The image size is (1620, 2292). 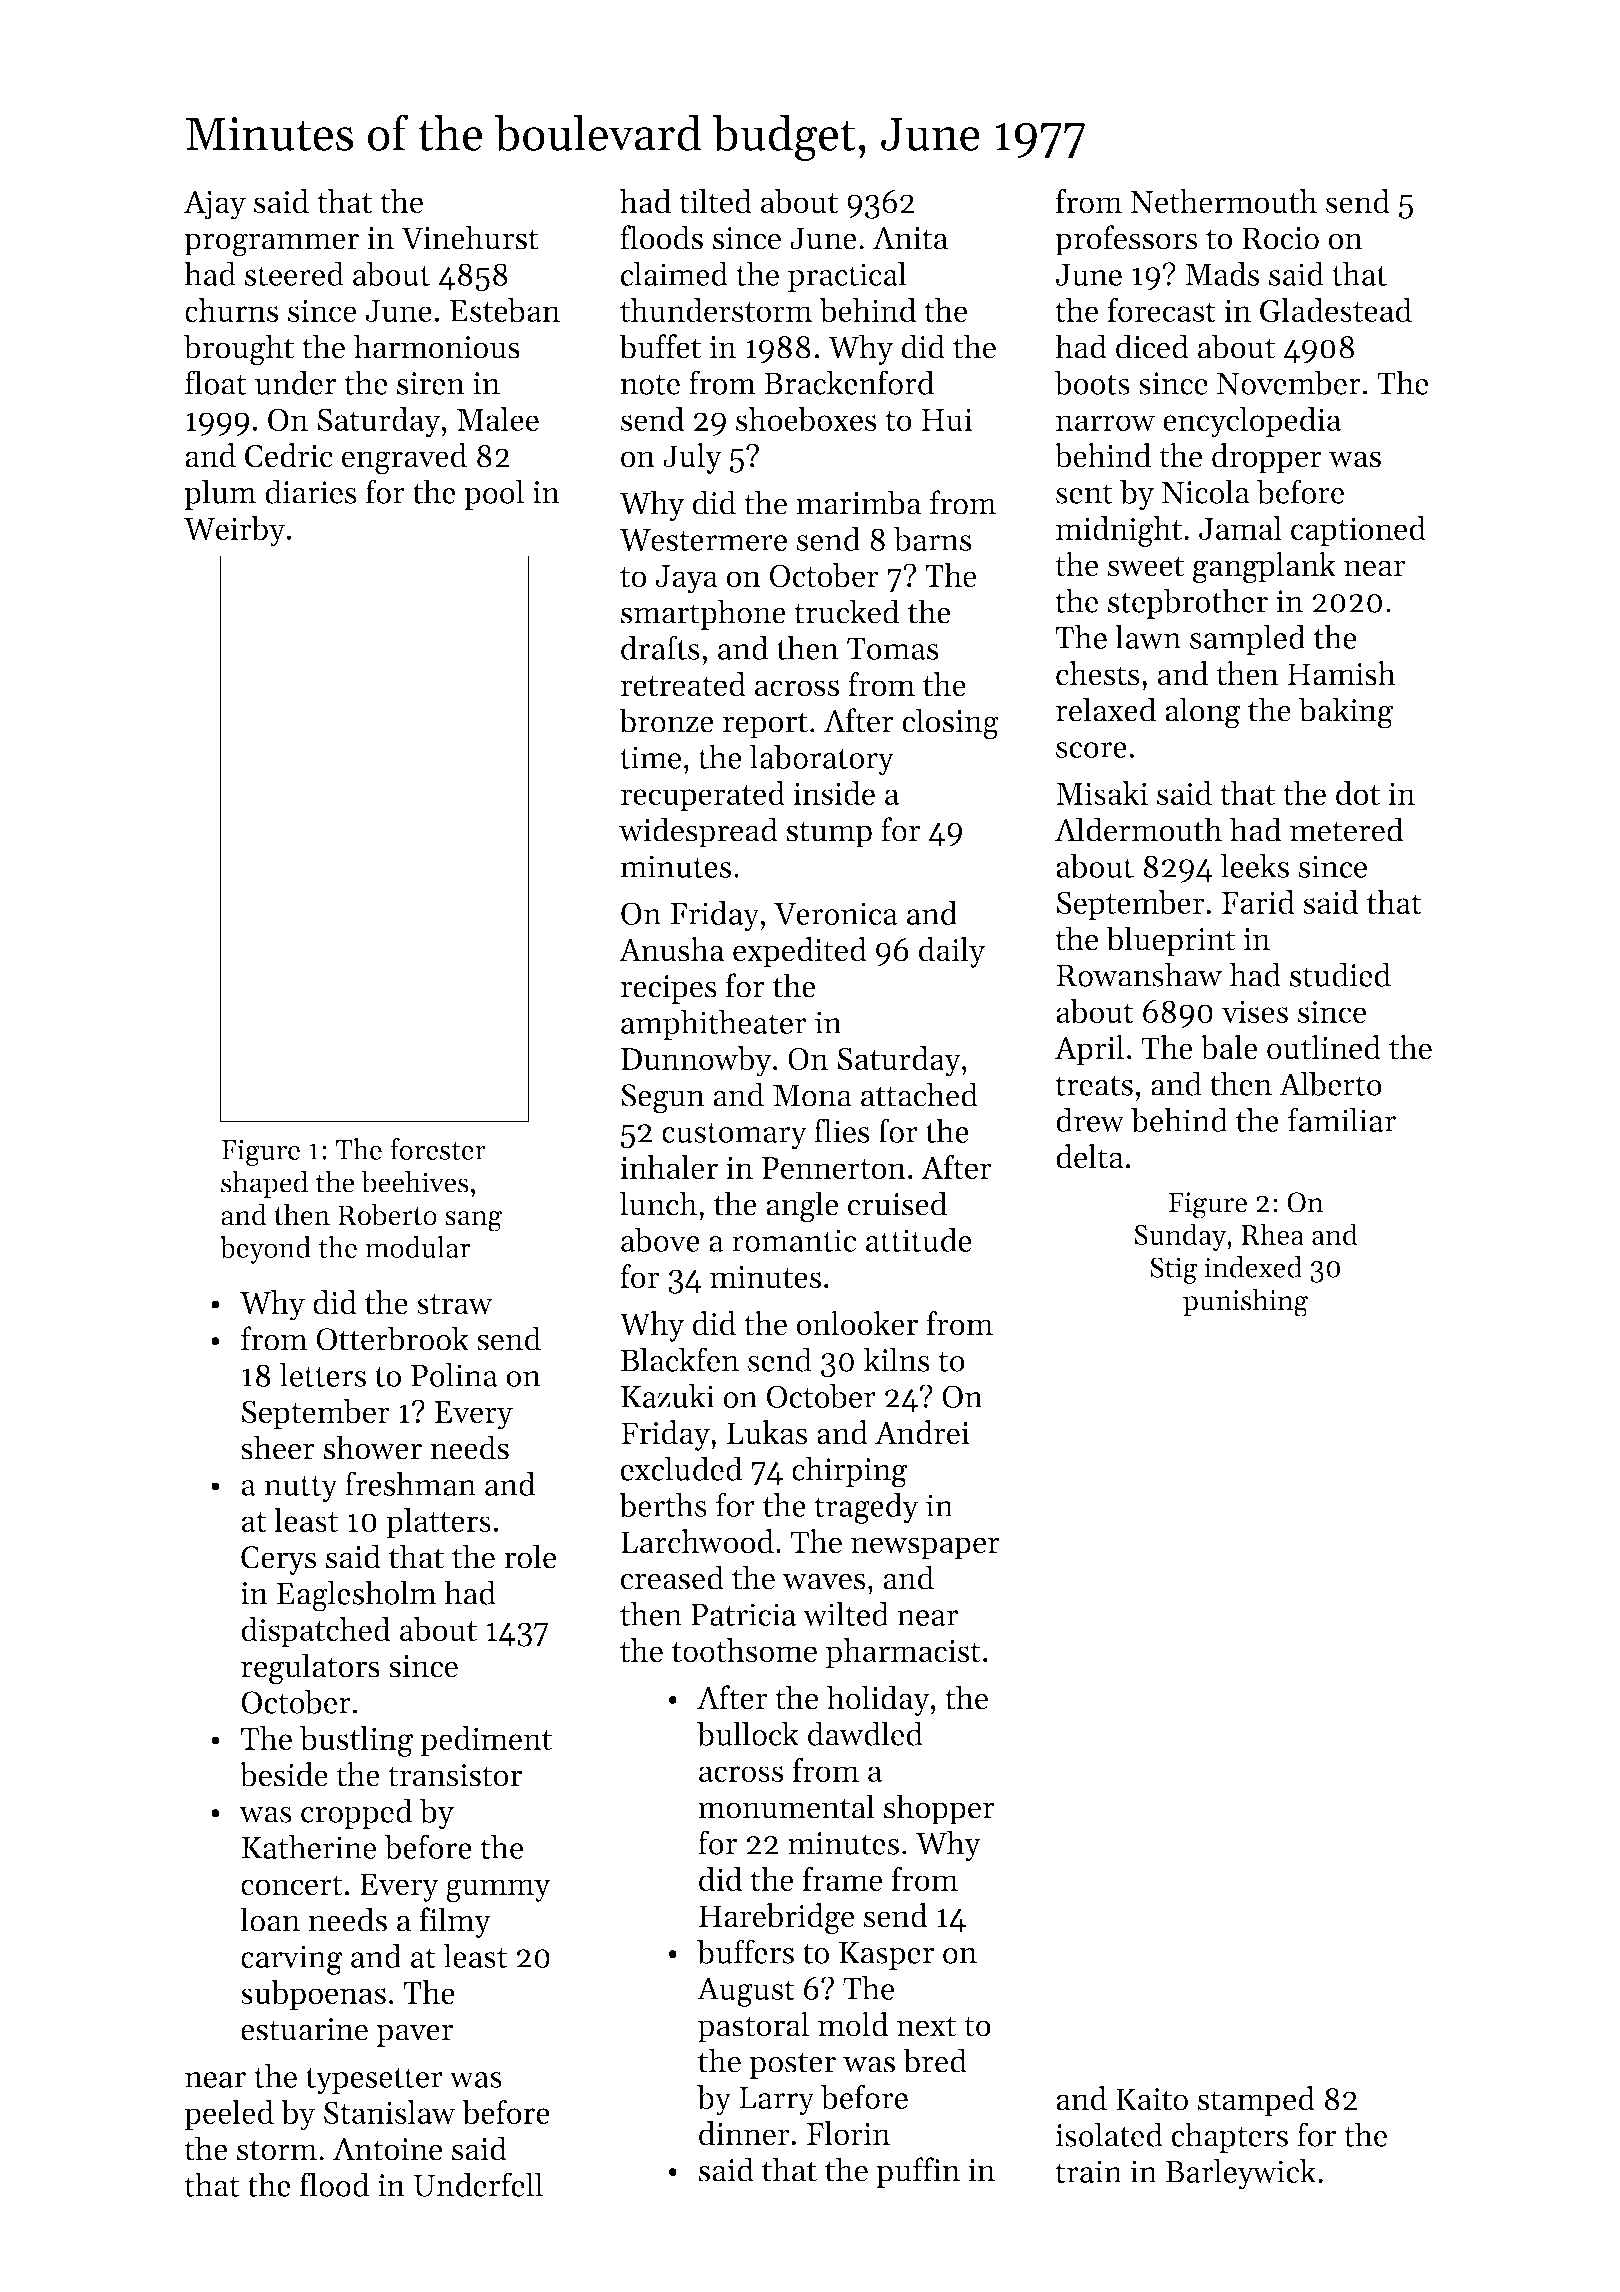 I want to click on stump, so click(x=829, y=834).
